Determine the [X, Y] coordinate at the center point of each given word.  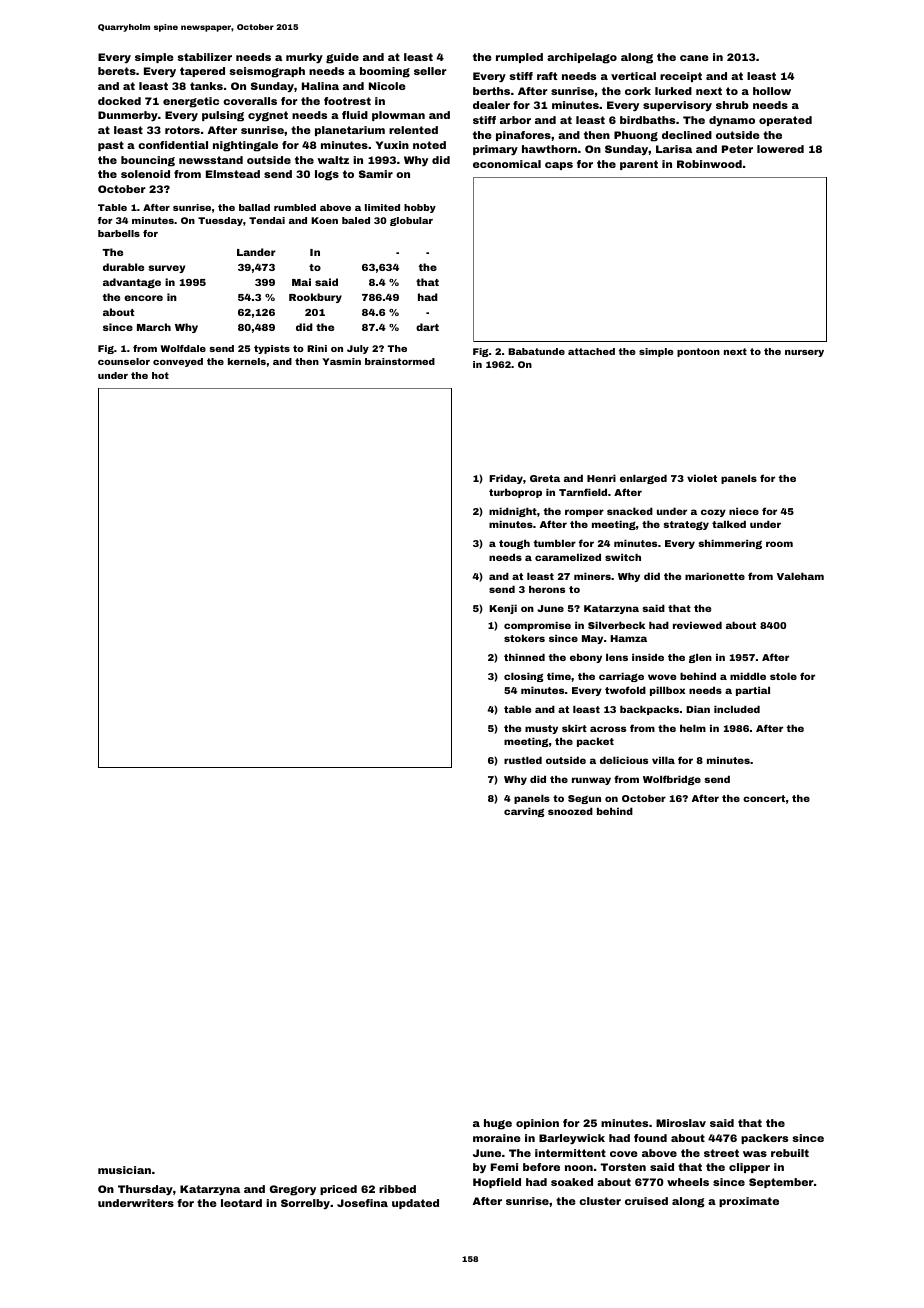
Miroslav [681, 1123]
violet [702, 478]
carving [524, 812]
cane [694, 58]
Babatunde [536, 351]
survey [166, 269]
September [781, 1183]
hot [160, 375]
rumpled [519, 58]
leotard [241, 1203]
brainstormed [400, 361]
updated [415, 1204]
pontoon [698, 352]
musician [124, 1170]
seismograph [267, 72]
